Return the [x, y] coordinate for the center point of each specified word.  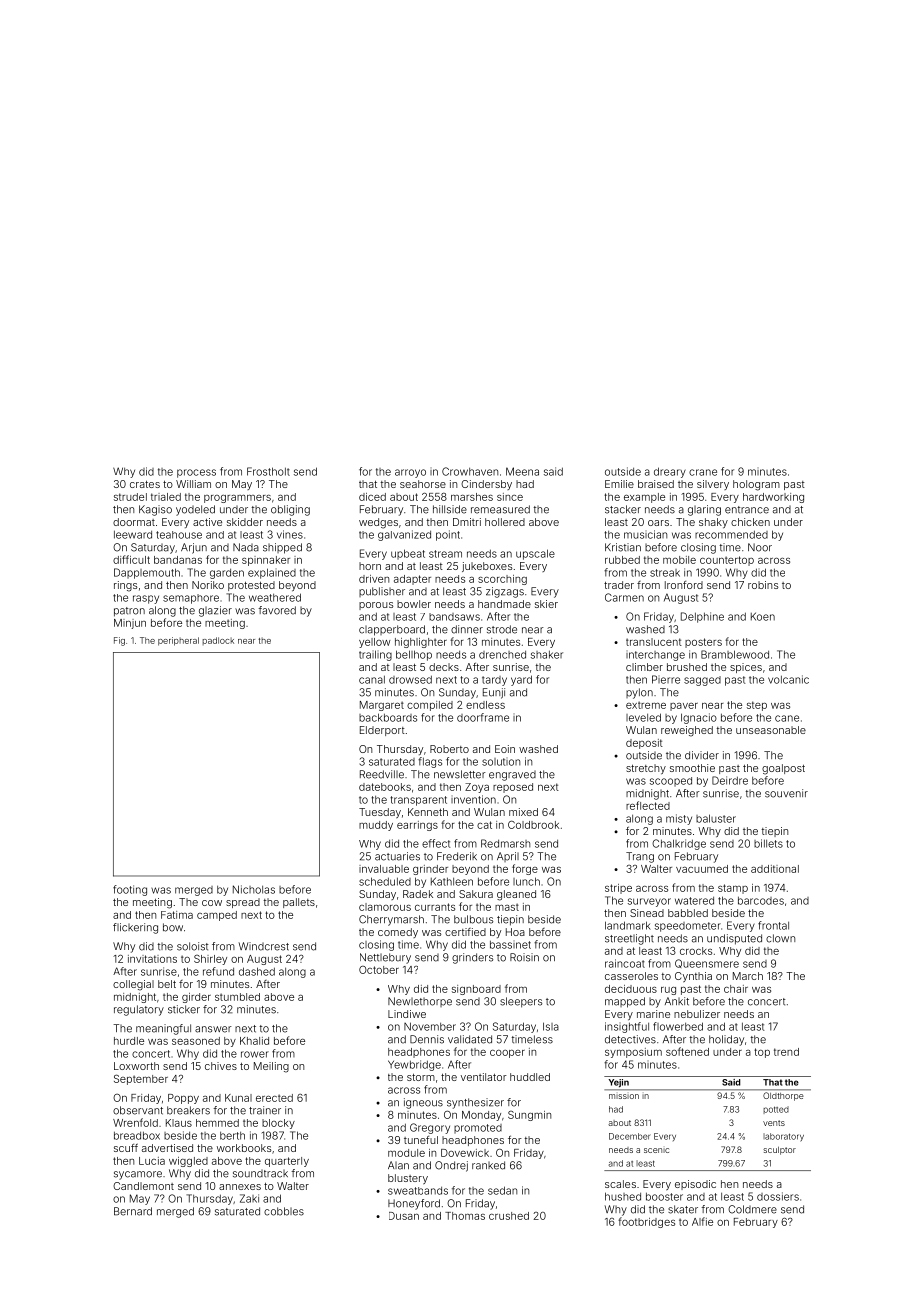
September [141, 1079]
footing [130, 890]
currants [435, 907]
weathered [275, 597]
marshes [472, 497]
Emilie [619, 484]
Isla [551, 1026]
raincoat [625, 963]
